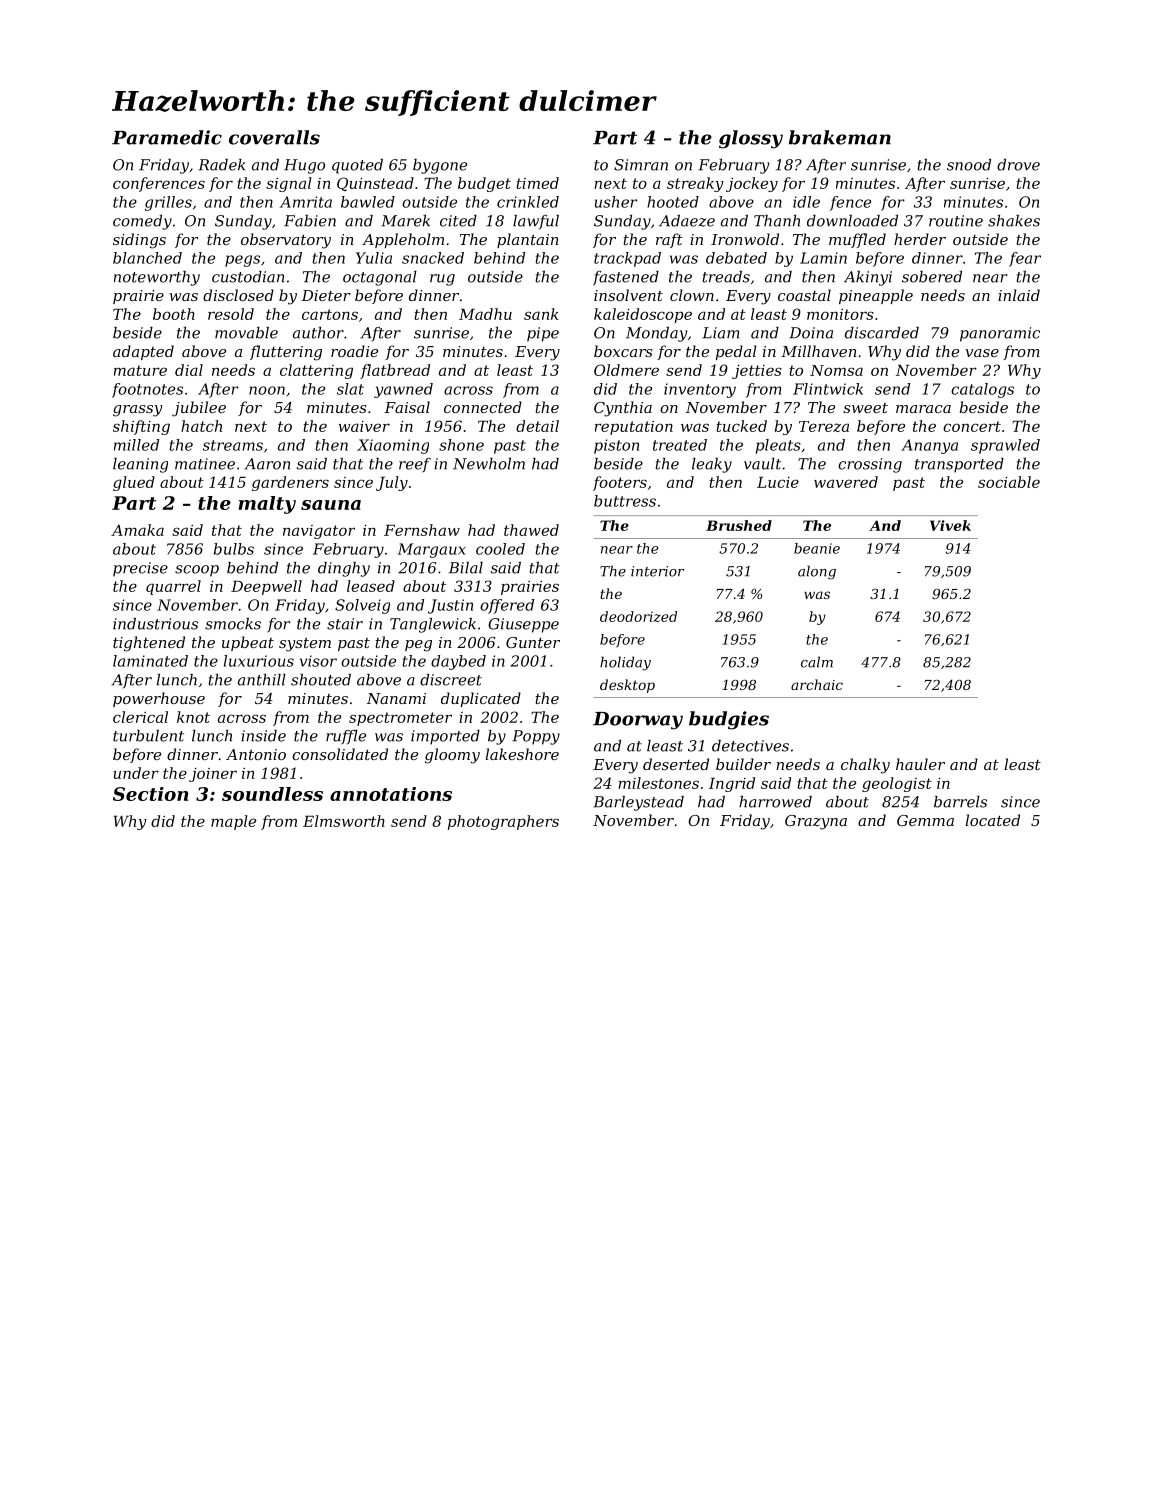  What do you see at coordinates (732, 784) in the page?
I see `Ingrid` at bounding box center [732, 784].
